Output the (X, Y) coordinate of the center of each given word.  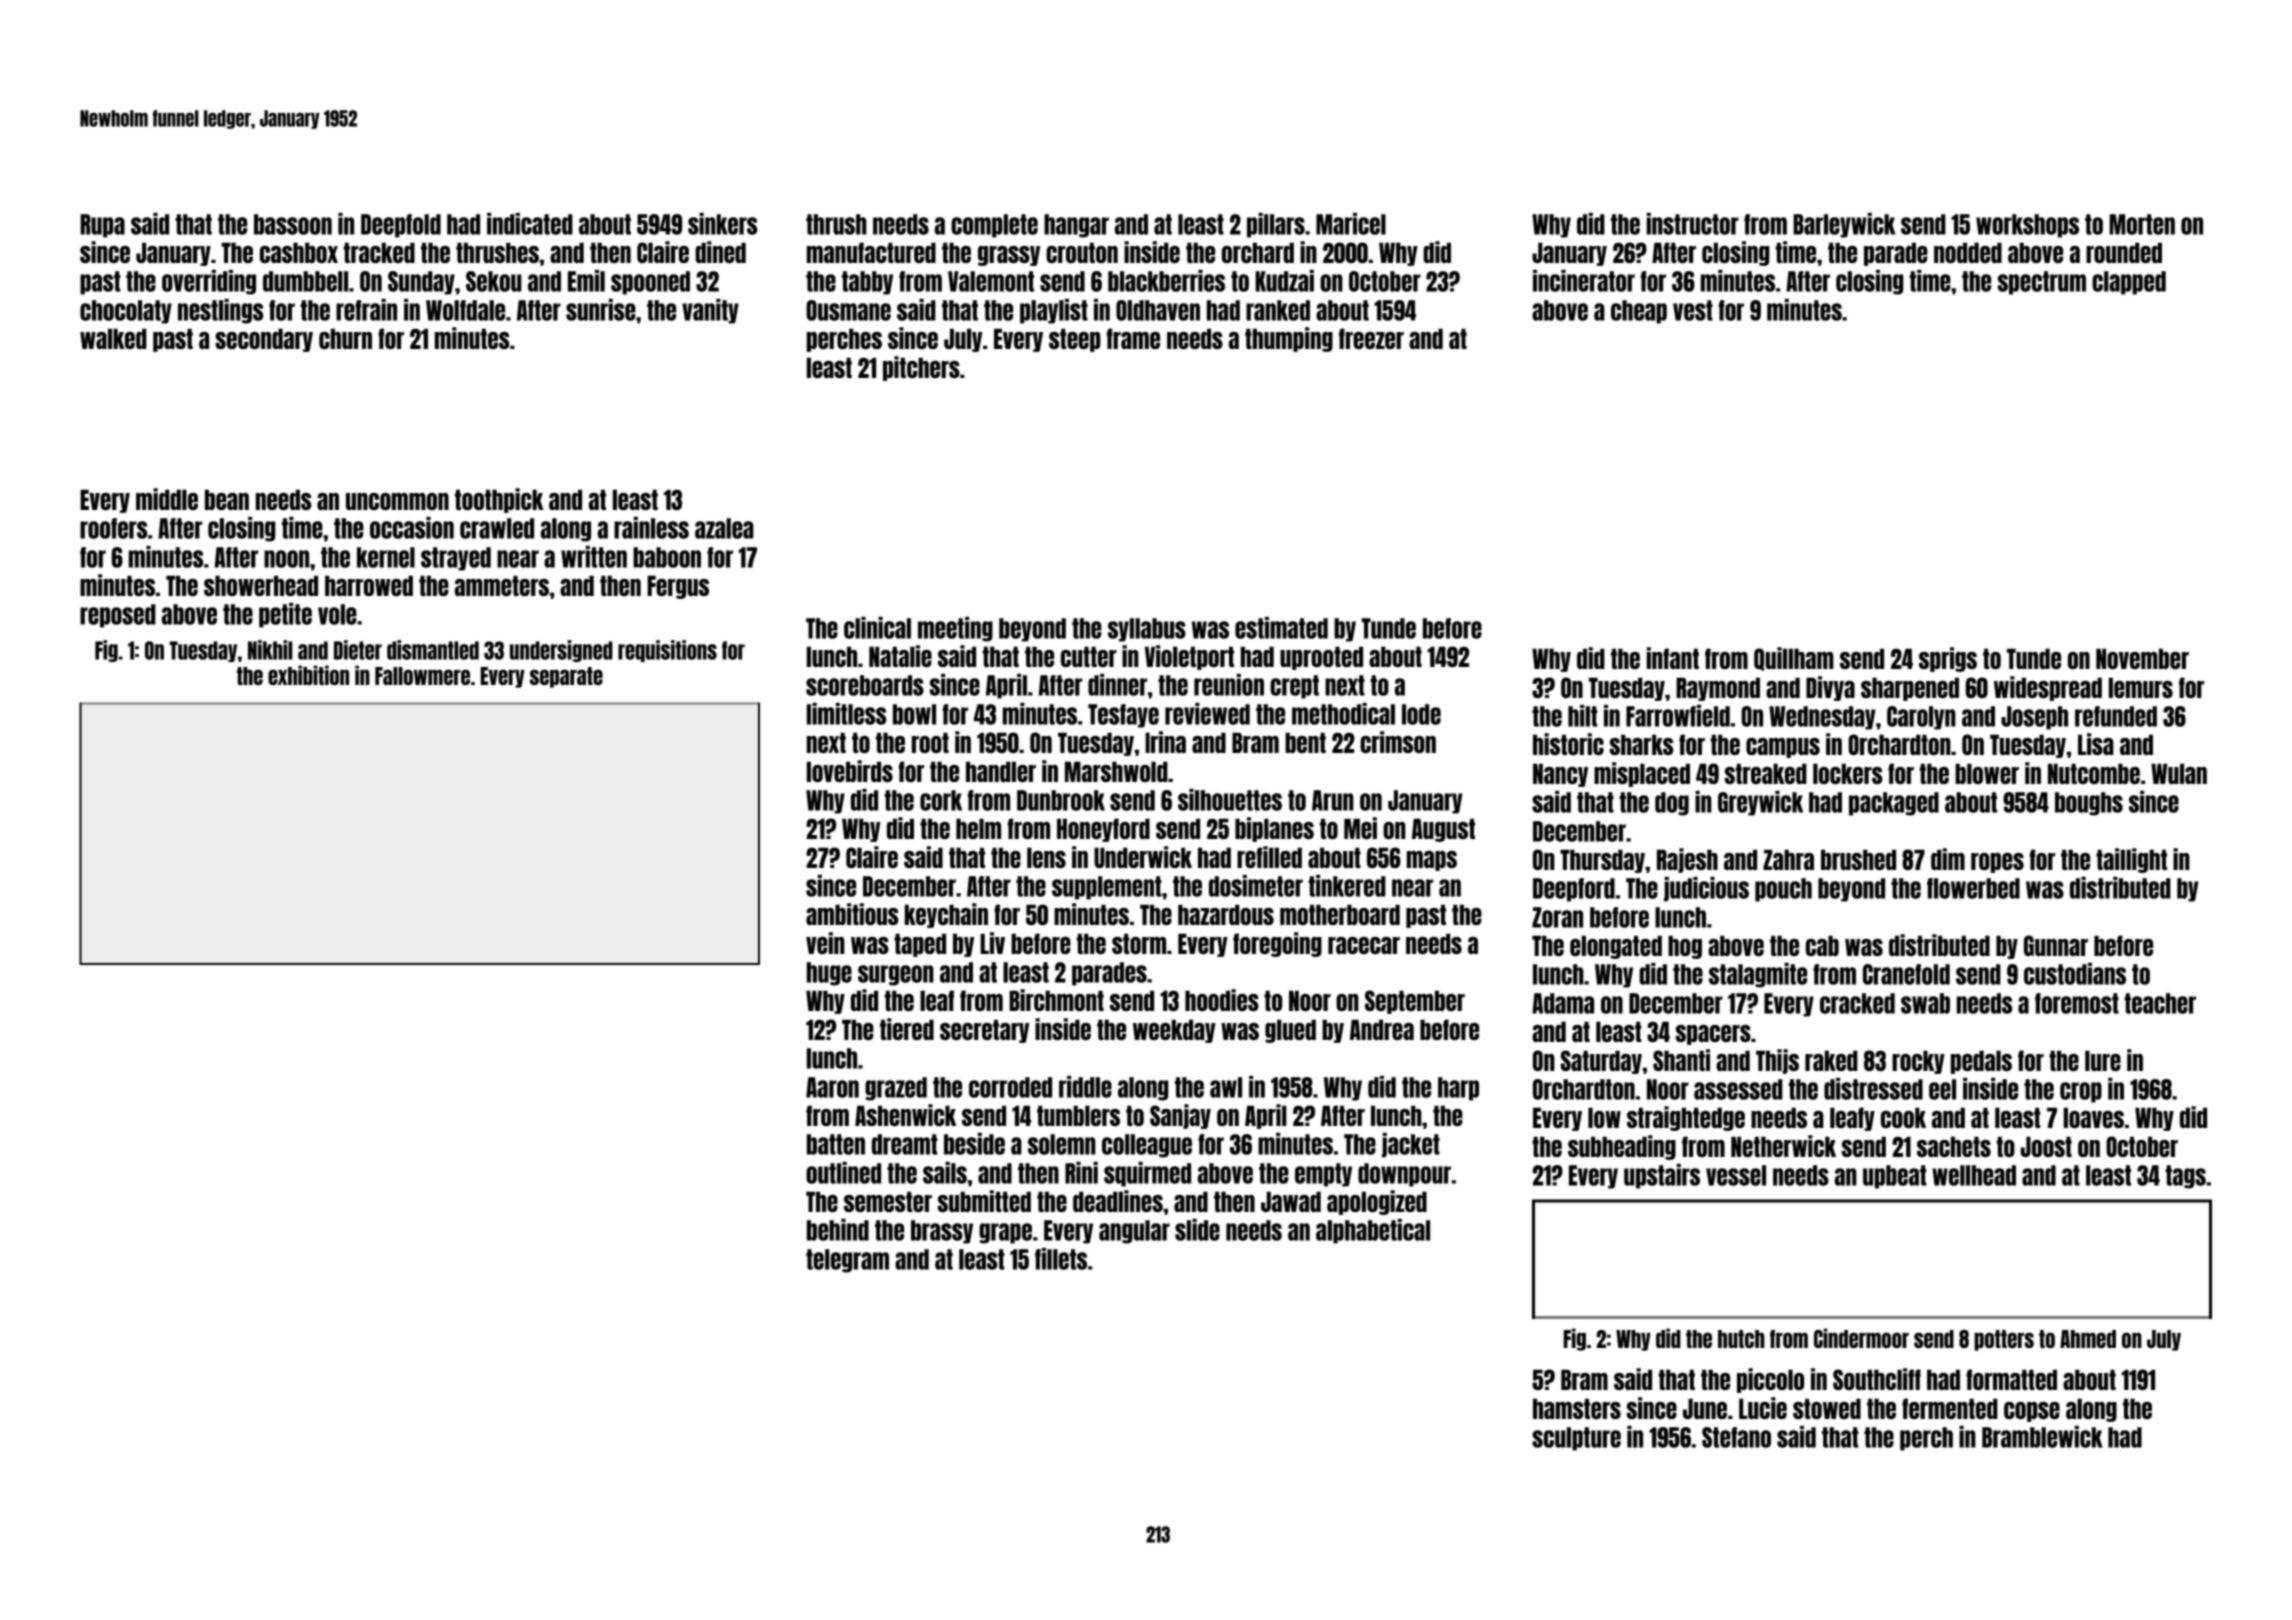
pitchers (921, 368)
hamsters (1577, 1408)
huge (829, 974)
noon (286, 559)
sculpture (1576, 1439)
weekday (1174, 1031)
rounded (2124, 252)
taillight (2131, 860)
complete (994, 226)
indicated (530, 224)
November (2142, 658)
